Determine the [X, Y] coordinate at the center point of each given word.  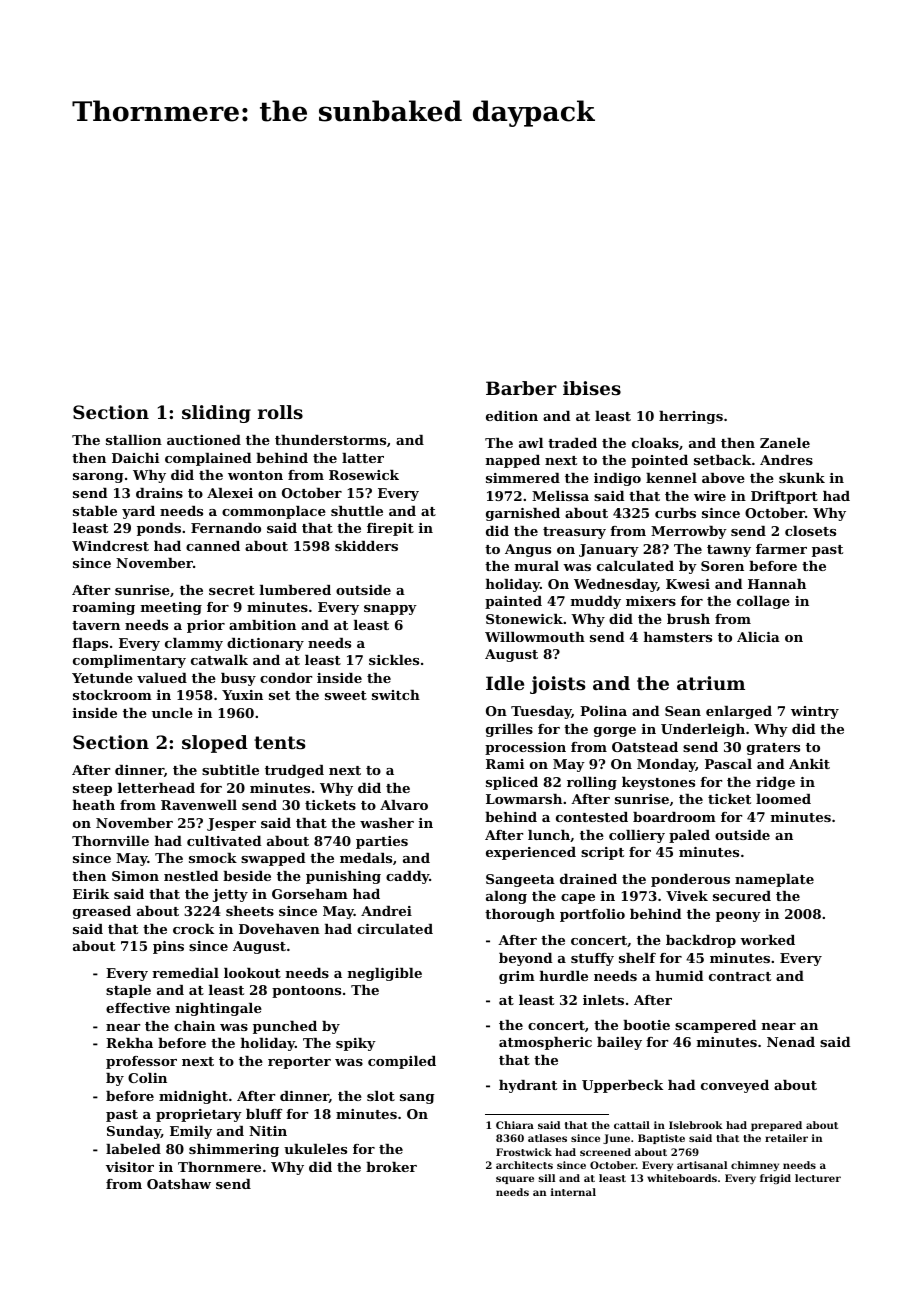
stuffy [592, 959]
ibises [592, 388]
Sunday [134, 1132]
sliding [216, 414]
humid [679, 976]
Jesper [231, 824]
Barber [521, 388]
